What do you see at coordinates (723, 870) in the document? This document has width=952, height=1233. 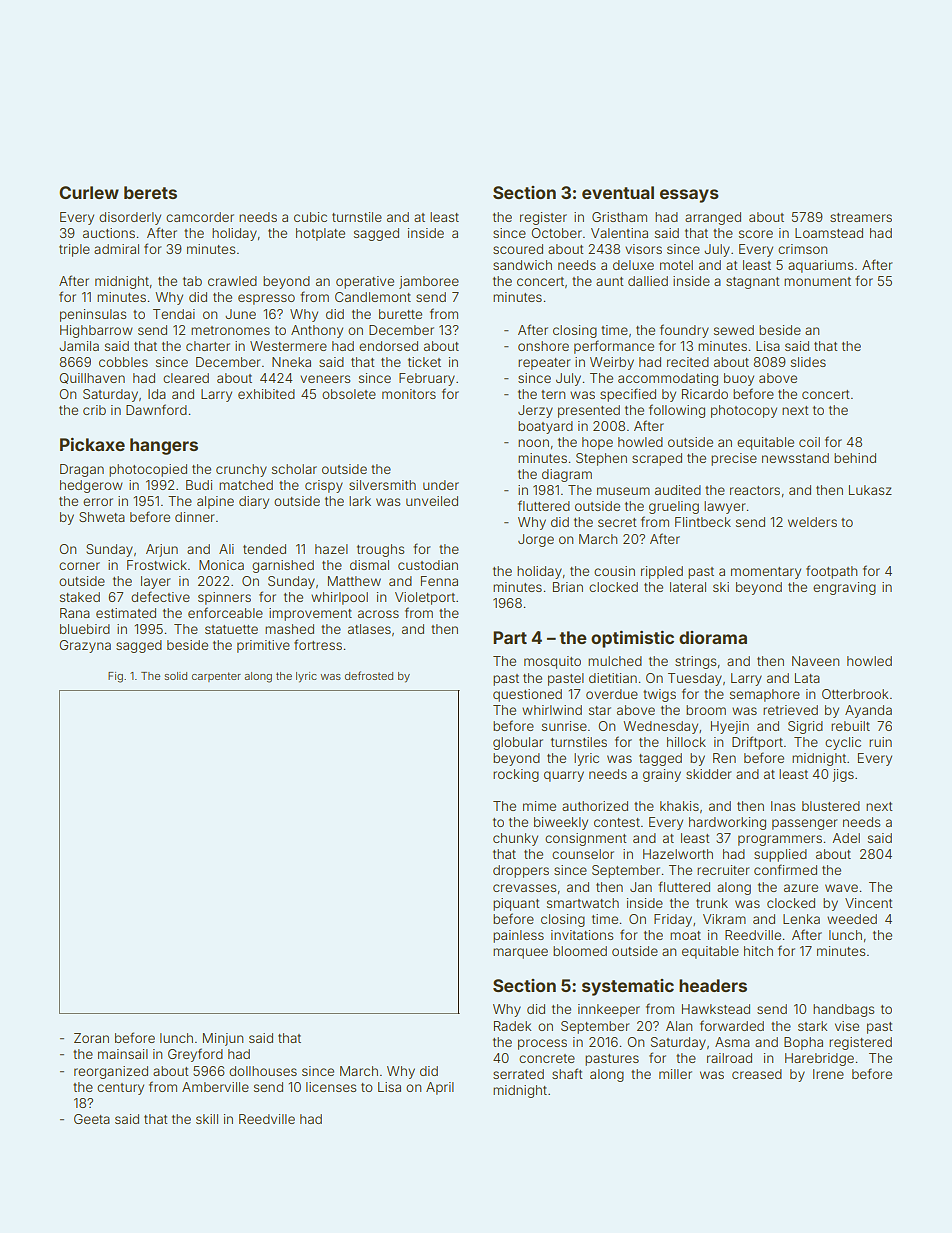 I see `recruiter` at bounding box center [723, 870].
